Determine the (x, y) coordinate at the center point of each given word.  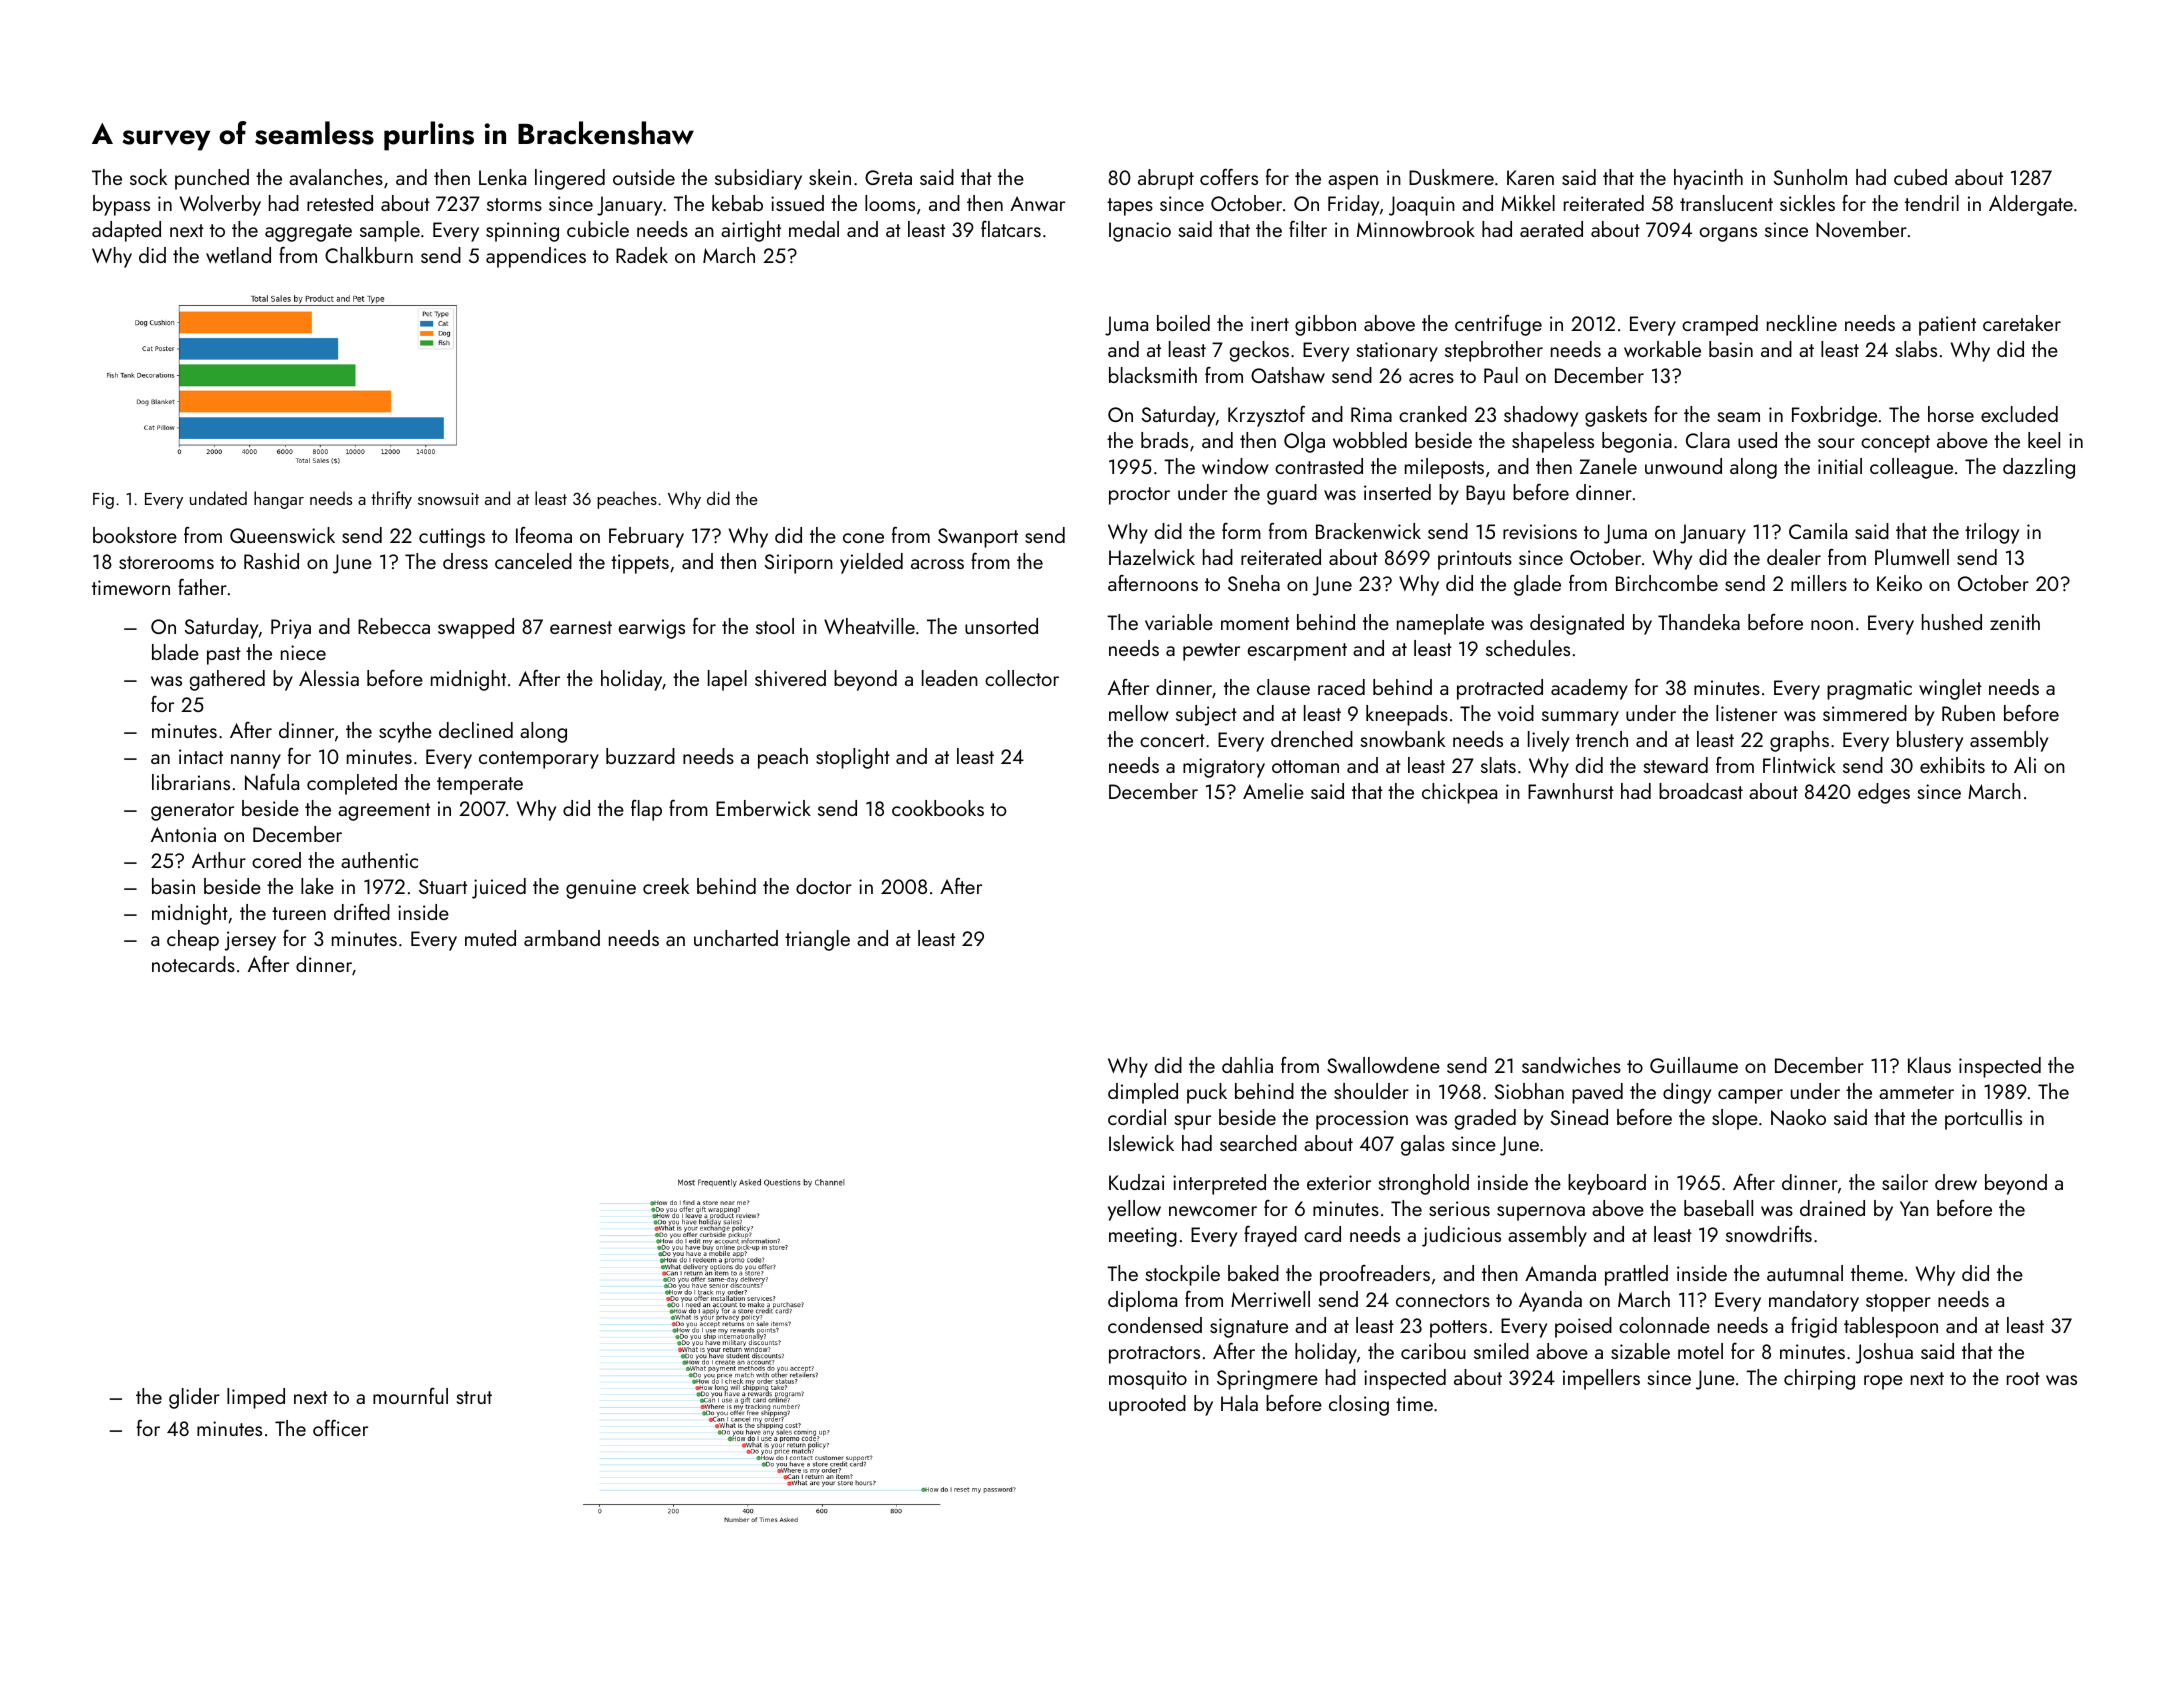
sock (148, 177)
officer (340, 1428)
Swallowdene (1383, 1065)
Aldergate (2031, 205)
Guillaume (1694, 1065)
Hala (1239, 1403)
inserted (1397, 492)
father (202, 587)
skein (830, 177)
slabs (1916, 349)
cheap (193, 940)
